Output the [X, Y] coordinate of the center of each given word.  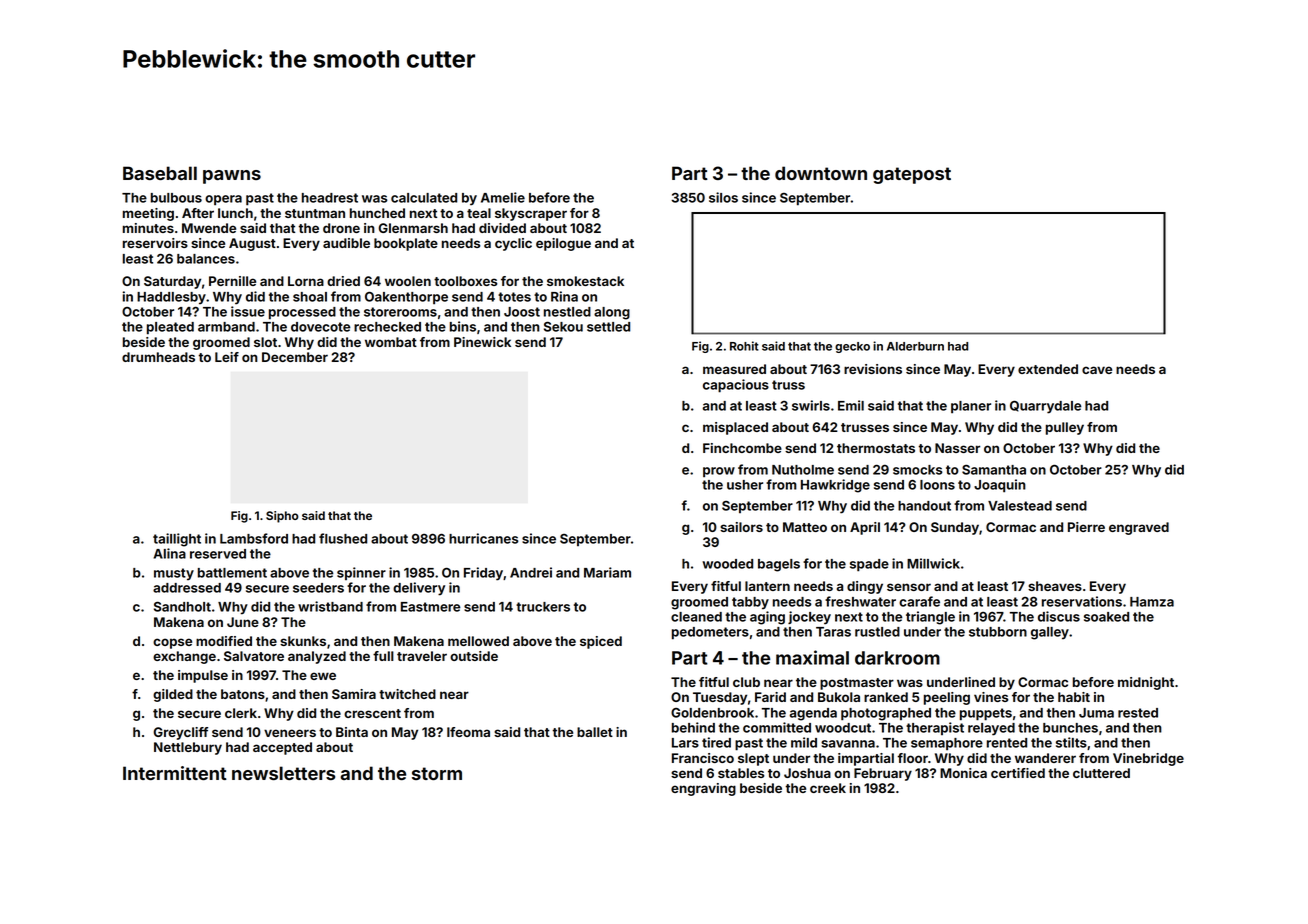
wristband [330, 606]
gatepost [912, 175]
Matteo [805, 527]
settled [608, 327]
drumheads [158, 357]
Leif [227, 357]
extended [1048, 369]
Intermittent [175, 773]
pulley [1065, 428]
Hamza [1152, 602]
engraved [1139, 528]
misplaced [735, 428]
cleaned [696, 617]
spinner [361, 573]
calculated [424, 198]
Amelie [503, 197]
